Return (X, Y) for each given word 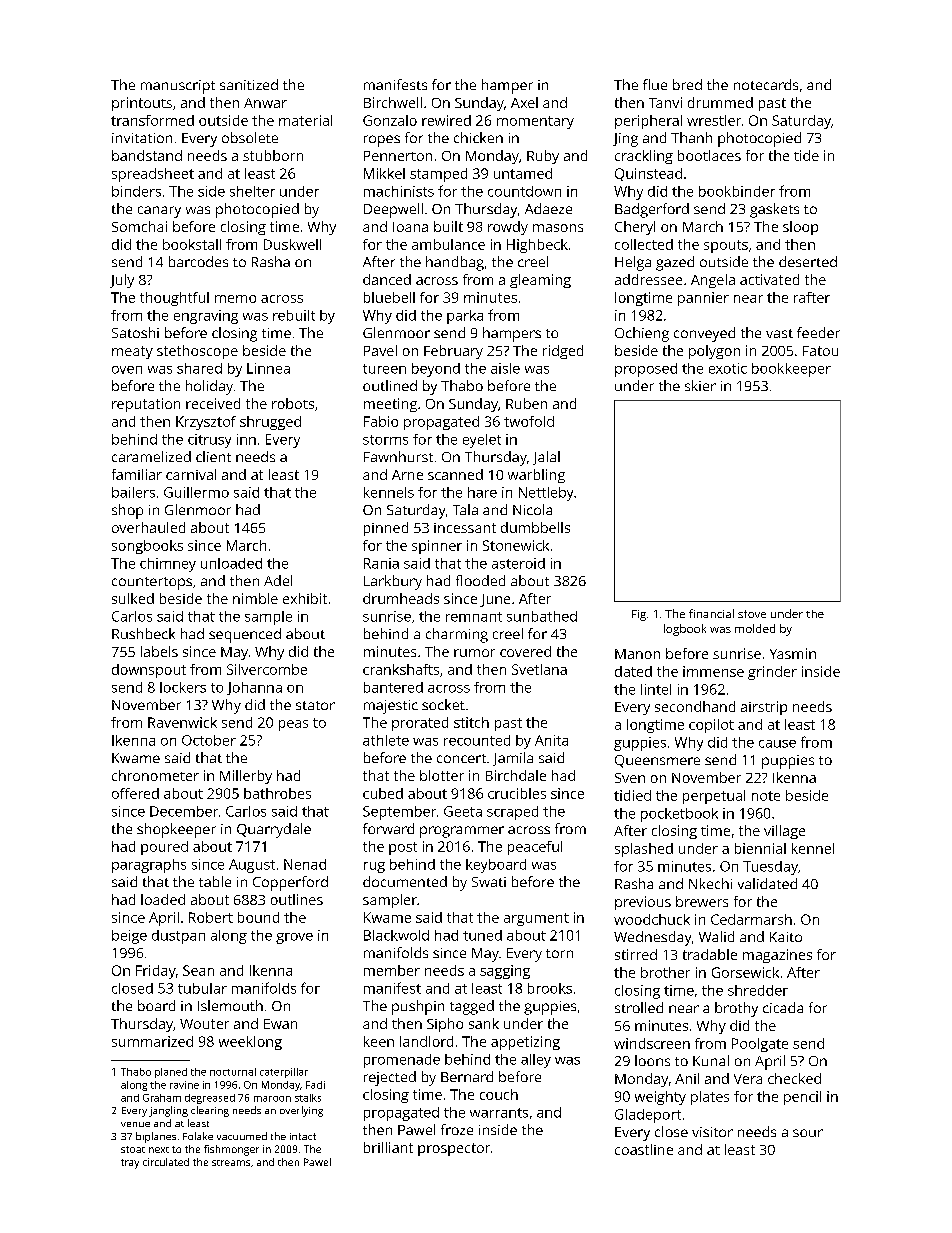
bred (687, 84)
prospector (454, 1149)
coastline (644, 1149)
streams (231, 1163)
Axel (524, 102)
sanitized (249, 84)
